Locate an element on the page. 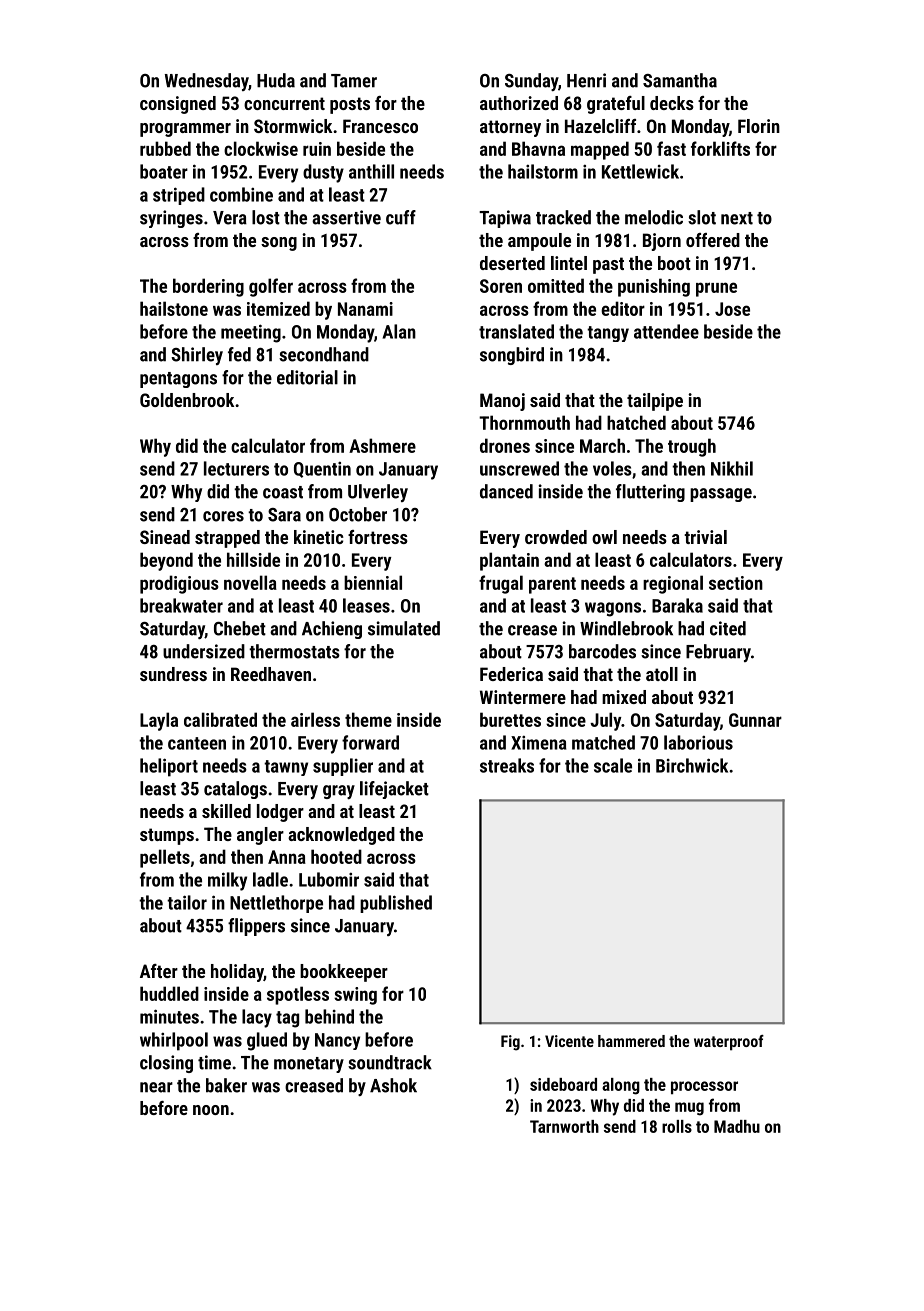 The height and width of the image is (1311, 924). Alan is located at coordinates (399, 331).
